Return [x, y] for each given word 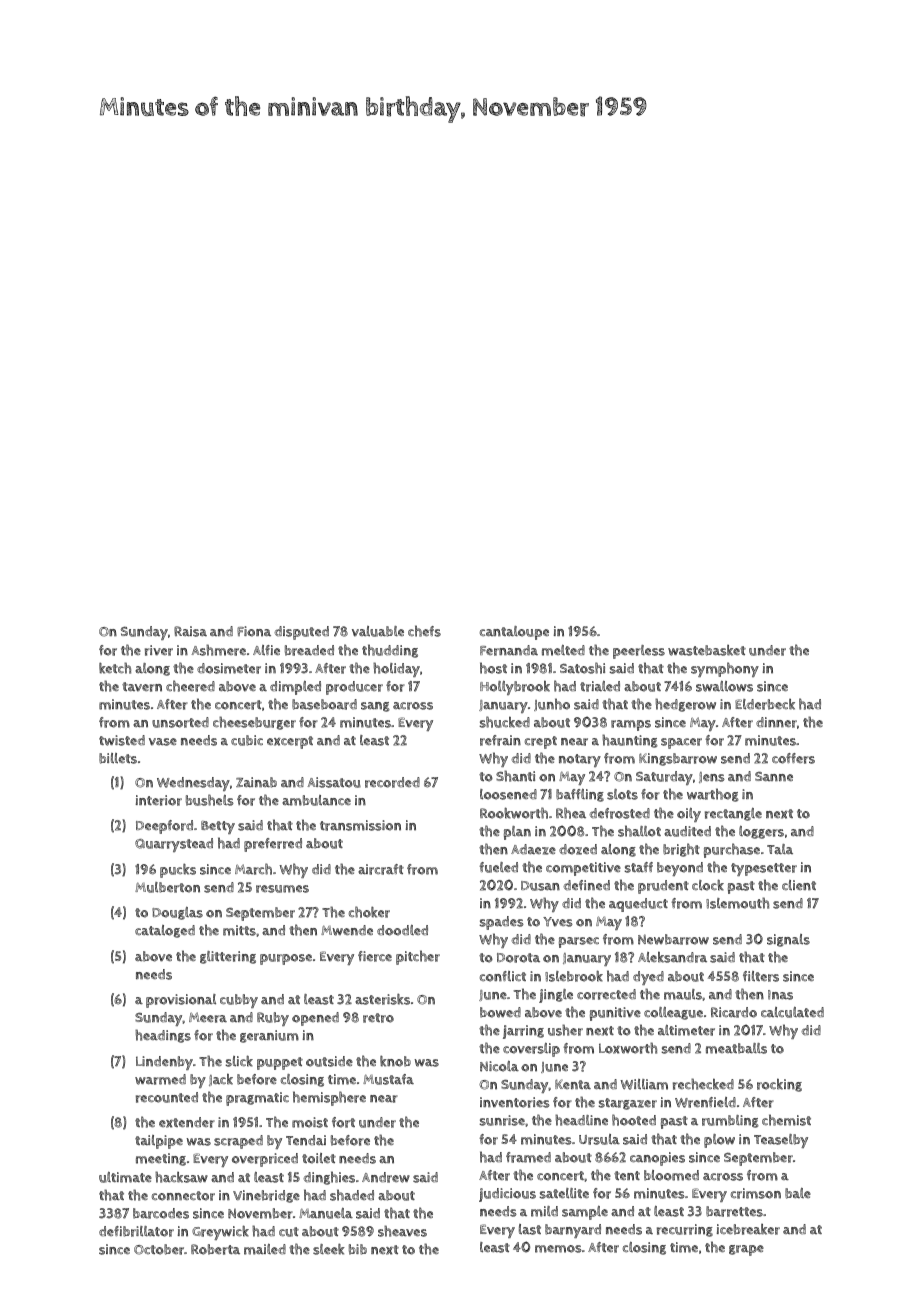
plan [517, 833]
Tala [780, 849]
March [253, 869]
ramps [631, 725]
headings [163, 1036]
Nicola [499, 1066]
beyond [680, 869]
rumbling [730, 1121]
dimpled [295, 688]
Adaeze [533, 849]
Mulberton [167, 887]
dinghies [329, 1178]
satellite [564, 1193]
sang [375, 707]
